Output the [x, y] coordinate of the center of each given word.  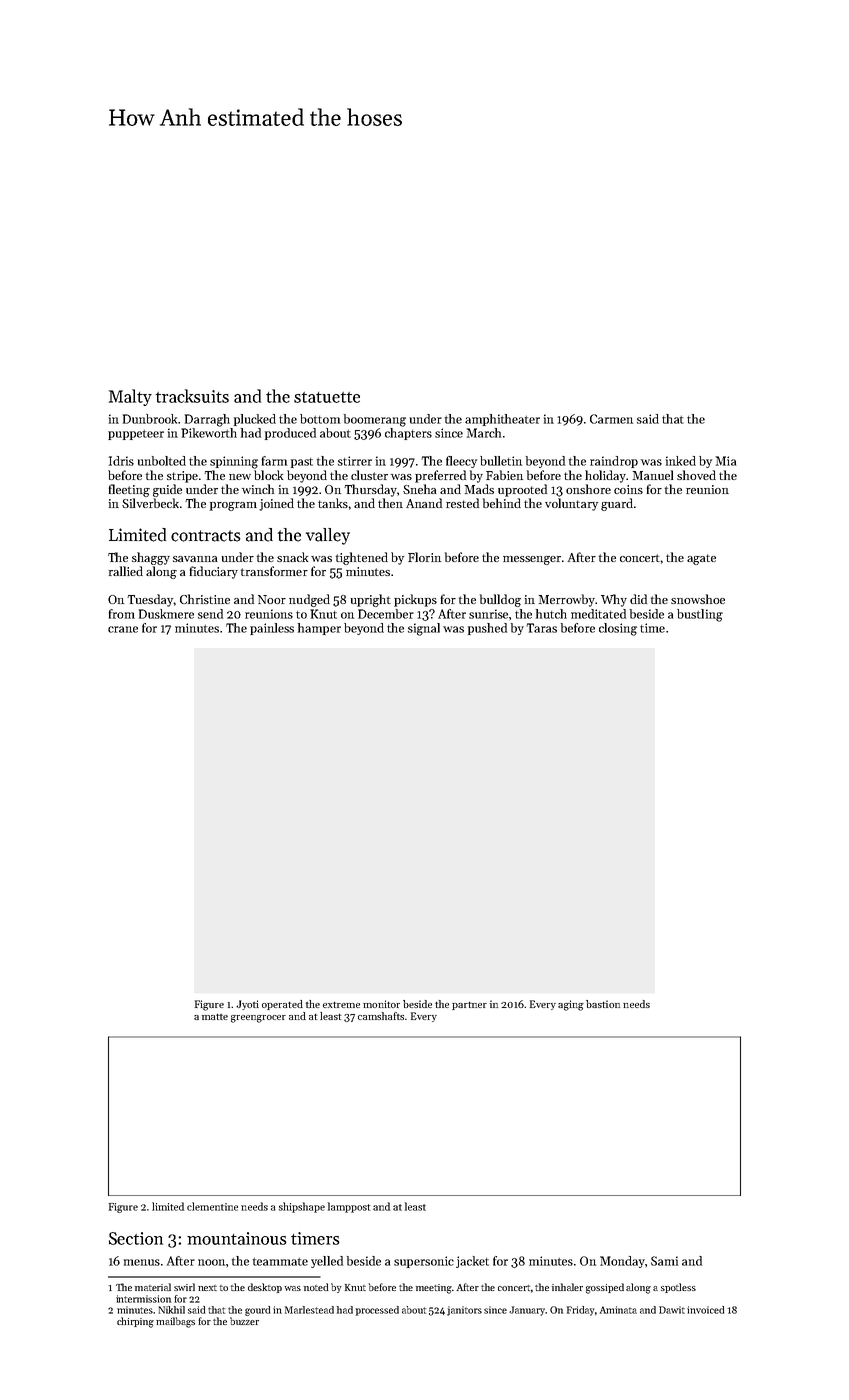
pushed [487, 629]
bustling [700, 615]
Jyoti [247, 1005]
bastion [603, 1004]
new [240, 477]
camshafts [381, 1016]
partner [469, 1006]
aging [571, 1005]
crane [123, 629]
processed [377, 1311]
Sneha [420, 489]
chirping [135, 1322]
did [638, 599]
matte [215, 1017]
